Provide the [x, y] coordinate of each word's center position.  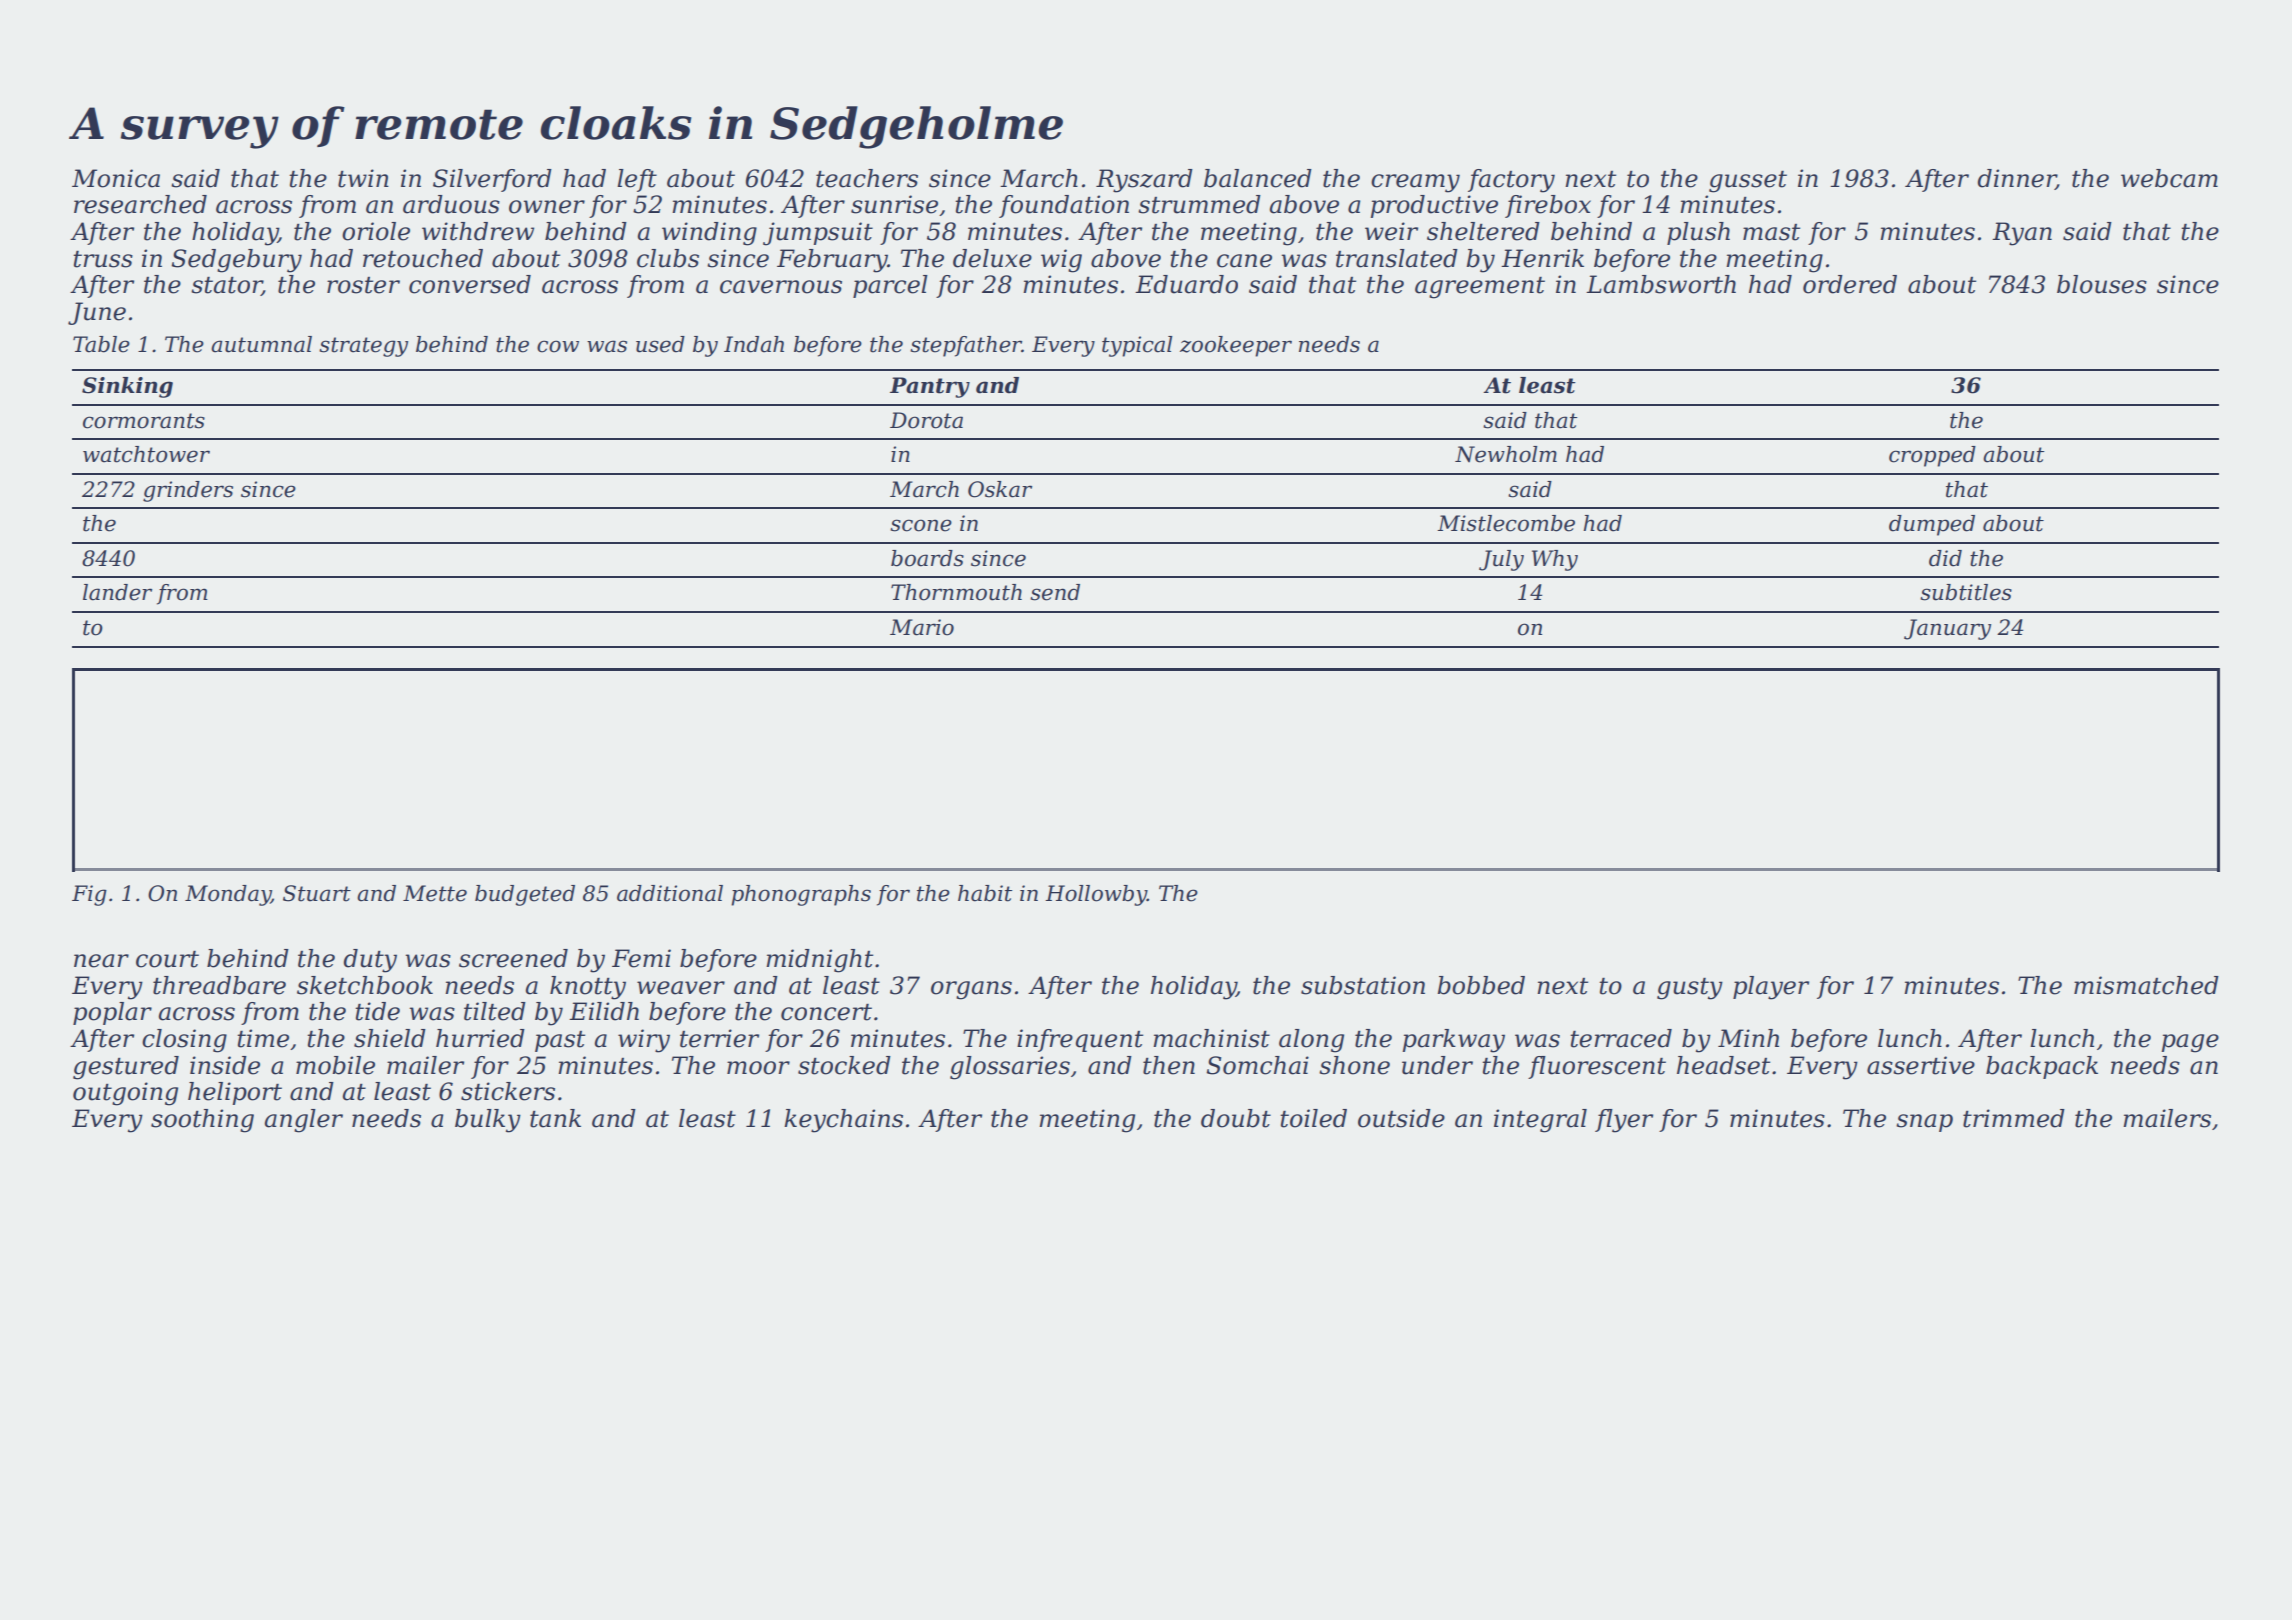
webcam [2169, 178]
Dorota [926, 420]
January [1947, 629]
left [637, 180]
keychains [843, 1121]
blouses [2102, 284]
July [1501, 560]
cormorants [144, 421]
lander [117, 592]
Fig [89, 895]
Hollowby [1096, 895]
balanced [1258, 178]
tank [555, 1118]
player [1771, 988]
